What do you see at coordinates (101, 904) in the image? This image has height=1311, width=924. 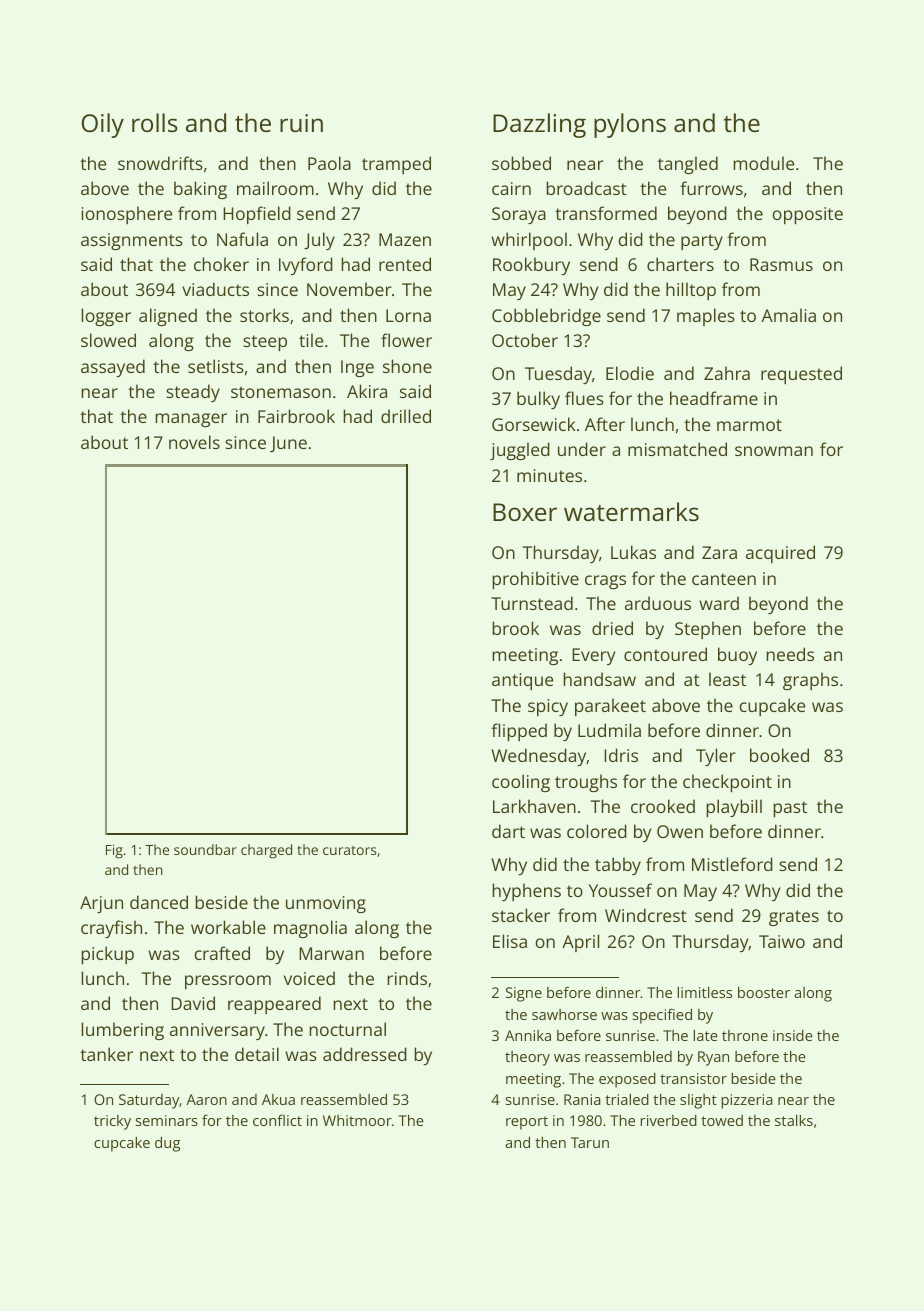 I see `Arjun` at bounding box center [101, 904].
